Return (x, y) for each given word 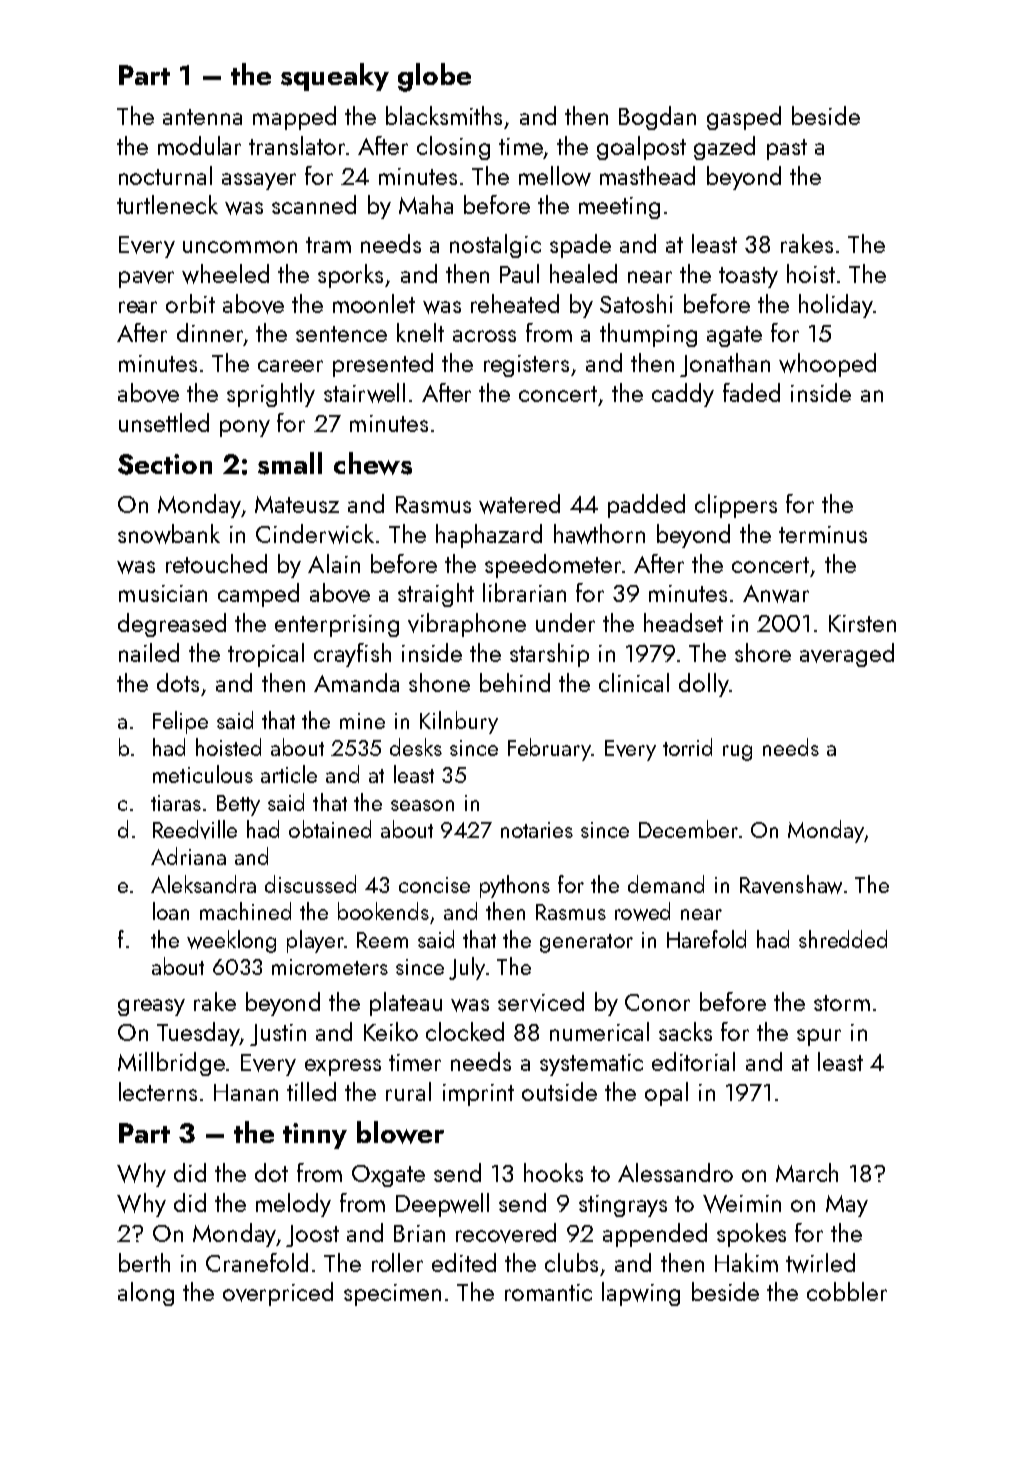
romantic (548, 1292)
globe (434, 77)
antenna (202, 117)
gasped (744, 118)
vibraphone (467, 625)
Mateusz (297, 504)
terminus (823, 534)
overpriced (278, 1294)
